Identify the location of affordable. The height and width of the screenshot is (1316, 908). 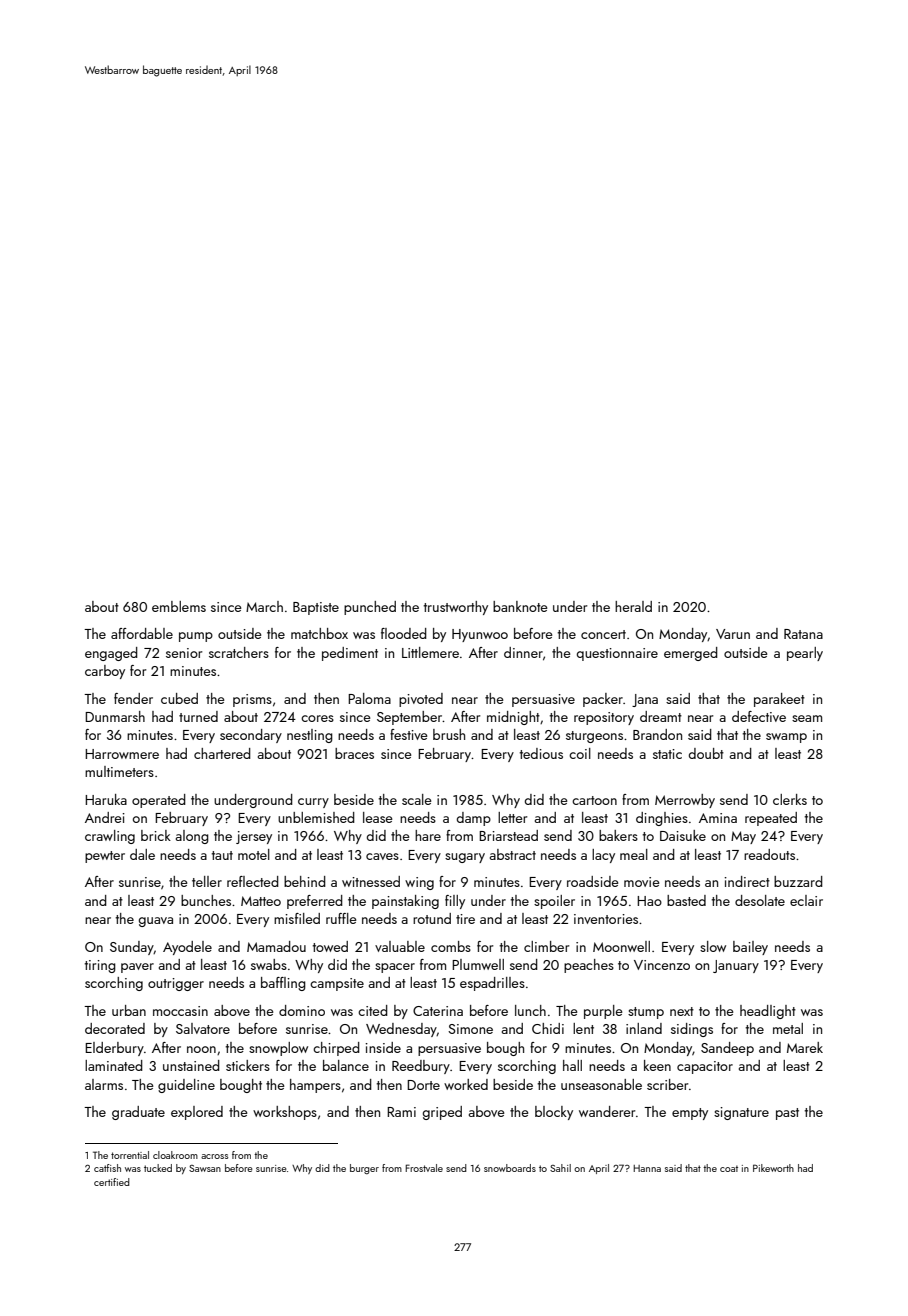
(142, 633).
